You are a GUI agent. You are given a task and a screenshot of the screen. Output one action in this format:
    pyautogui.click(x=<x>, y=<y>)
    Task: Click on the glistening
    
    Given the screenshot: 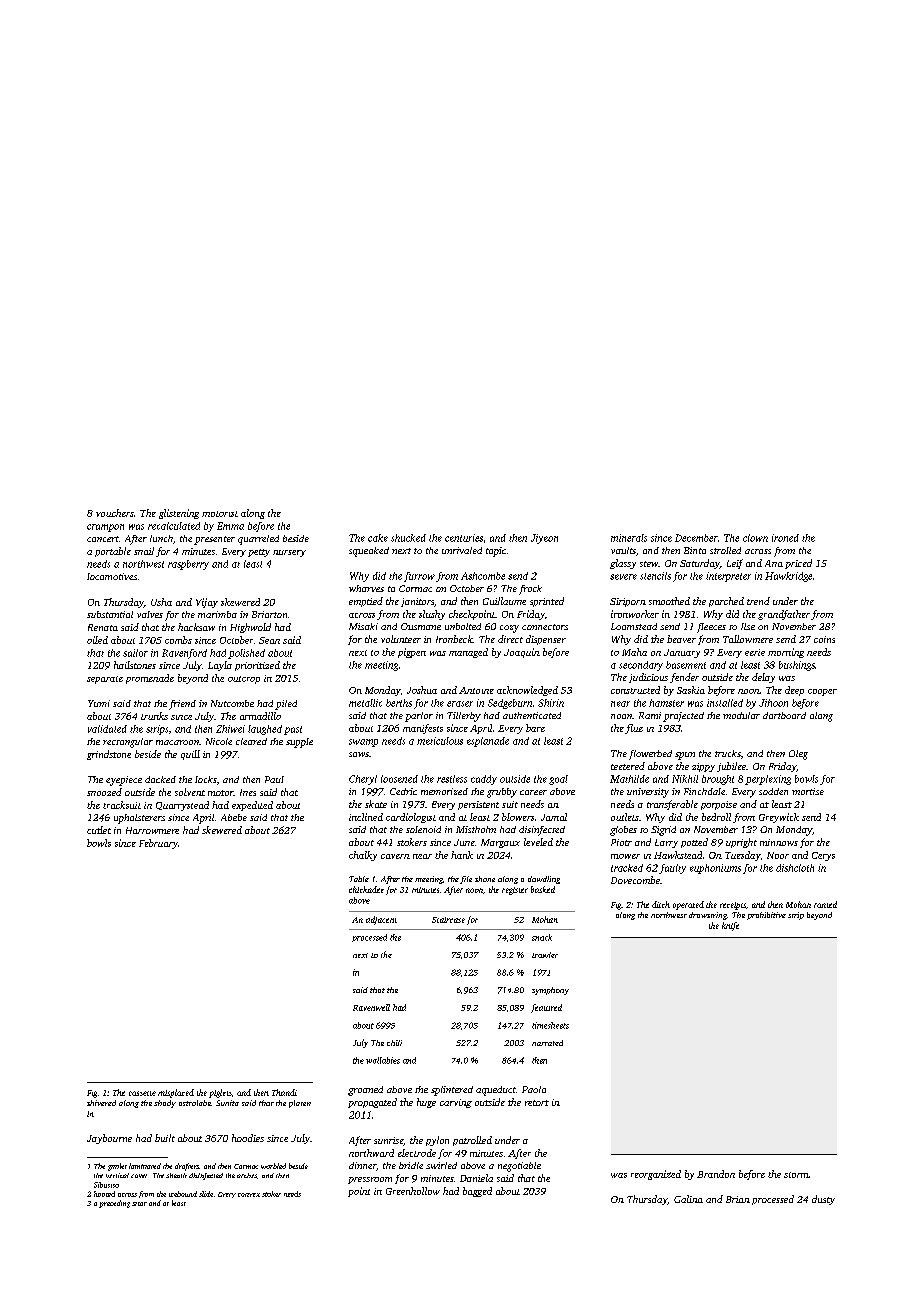 What is the action you would take?
    pyautogui.click(x=179, y=514)
